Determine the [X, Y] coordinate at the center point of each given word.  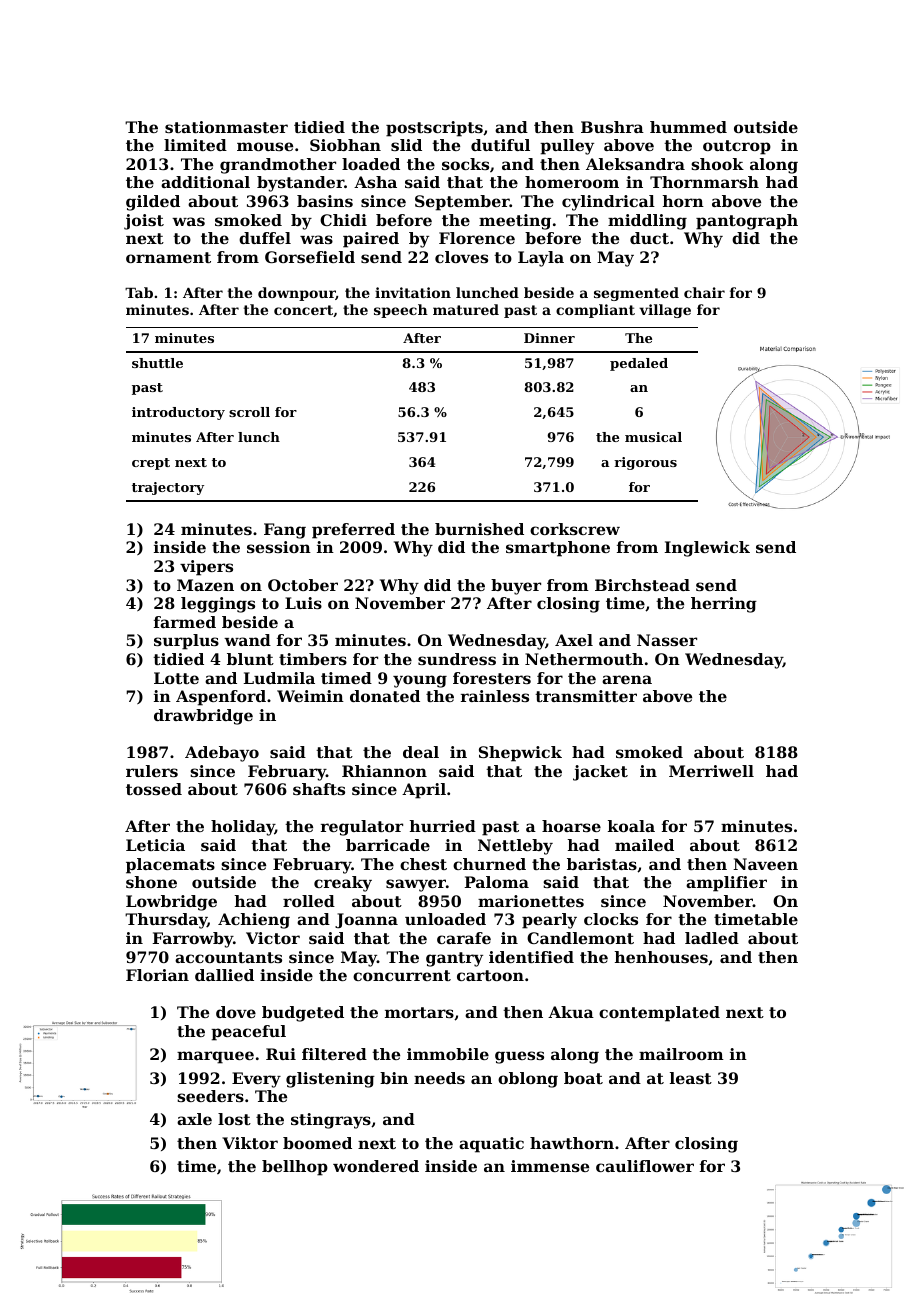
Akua [571, 1012]
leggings [218, 605]
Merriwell [711, 771]
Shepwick [520, 754]
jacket [600, 773]
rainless [495, 696]
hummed [688, 127]
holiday [243, 828]
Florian [157, 975]
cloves [461, 257]
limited [195, 145]
